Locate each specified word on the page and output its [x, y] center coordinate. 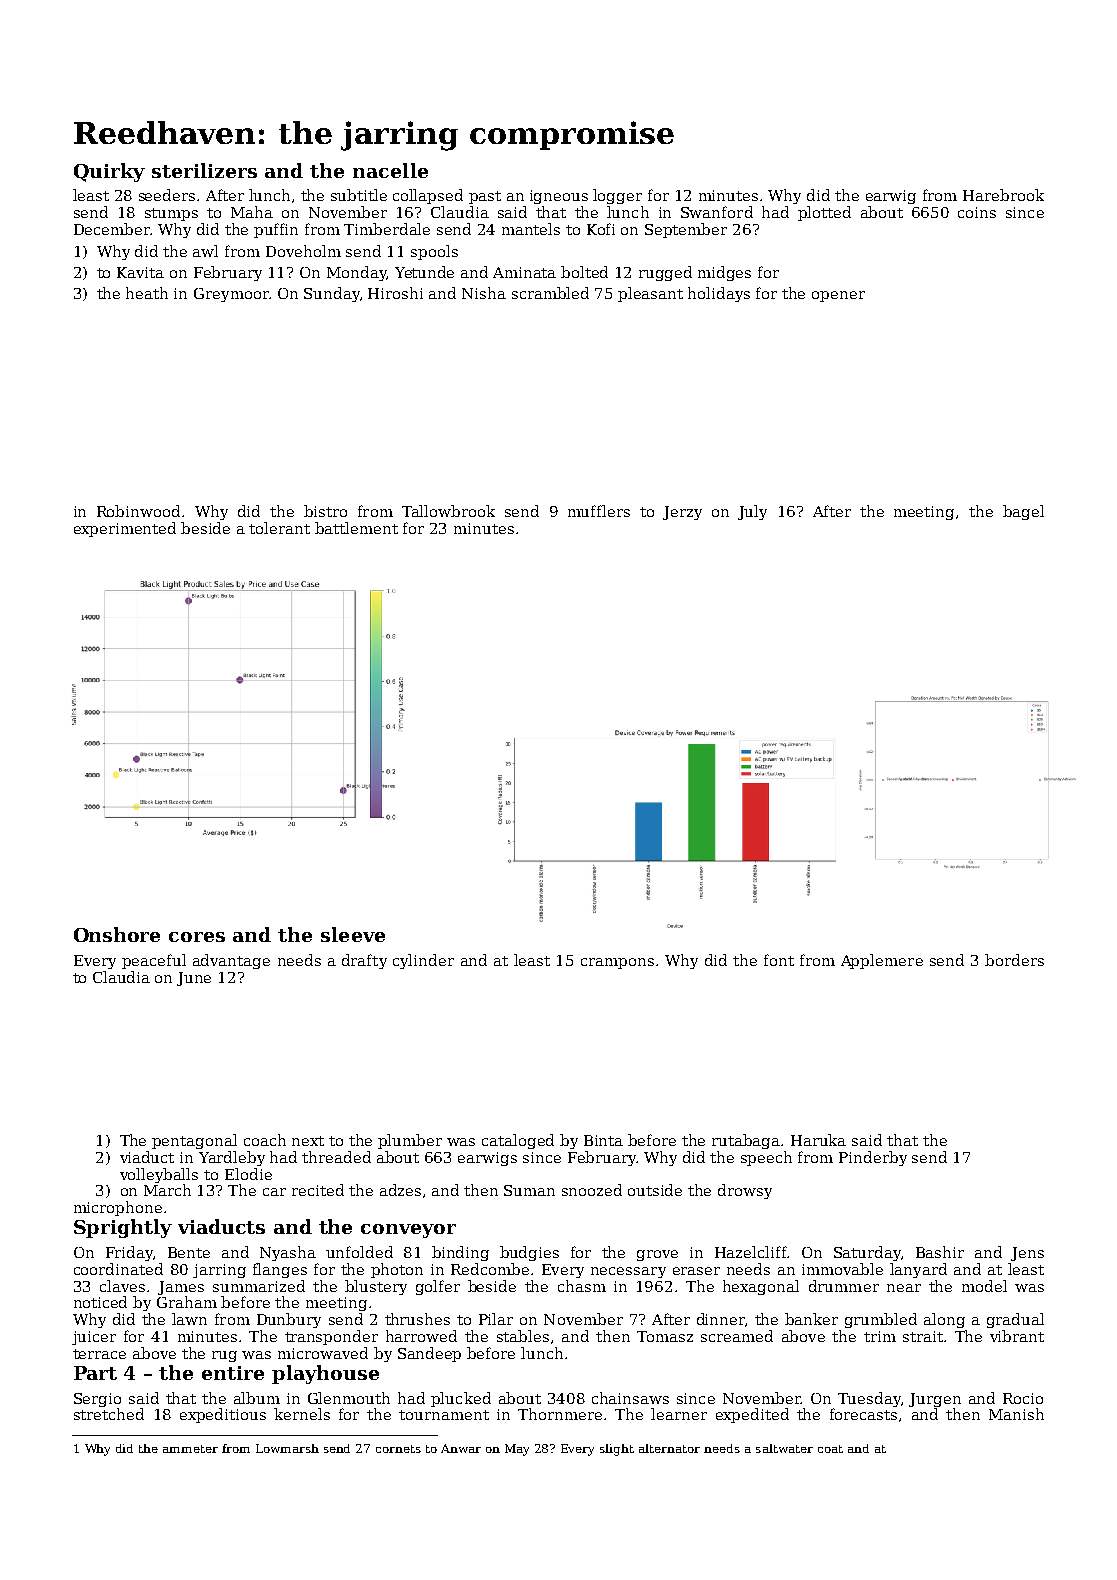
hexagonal [761, 1287]
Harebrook [1003, 195]
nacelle [390, 170]
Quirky [109, 172]
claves [122, 1286]
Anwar [461, 1448]
